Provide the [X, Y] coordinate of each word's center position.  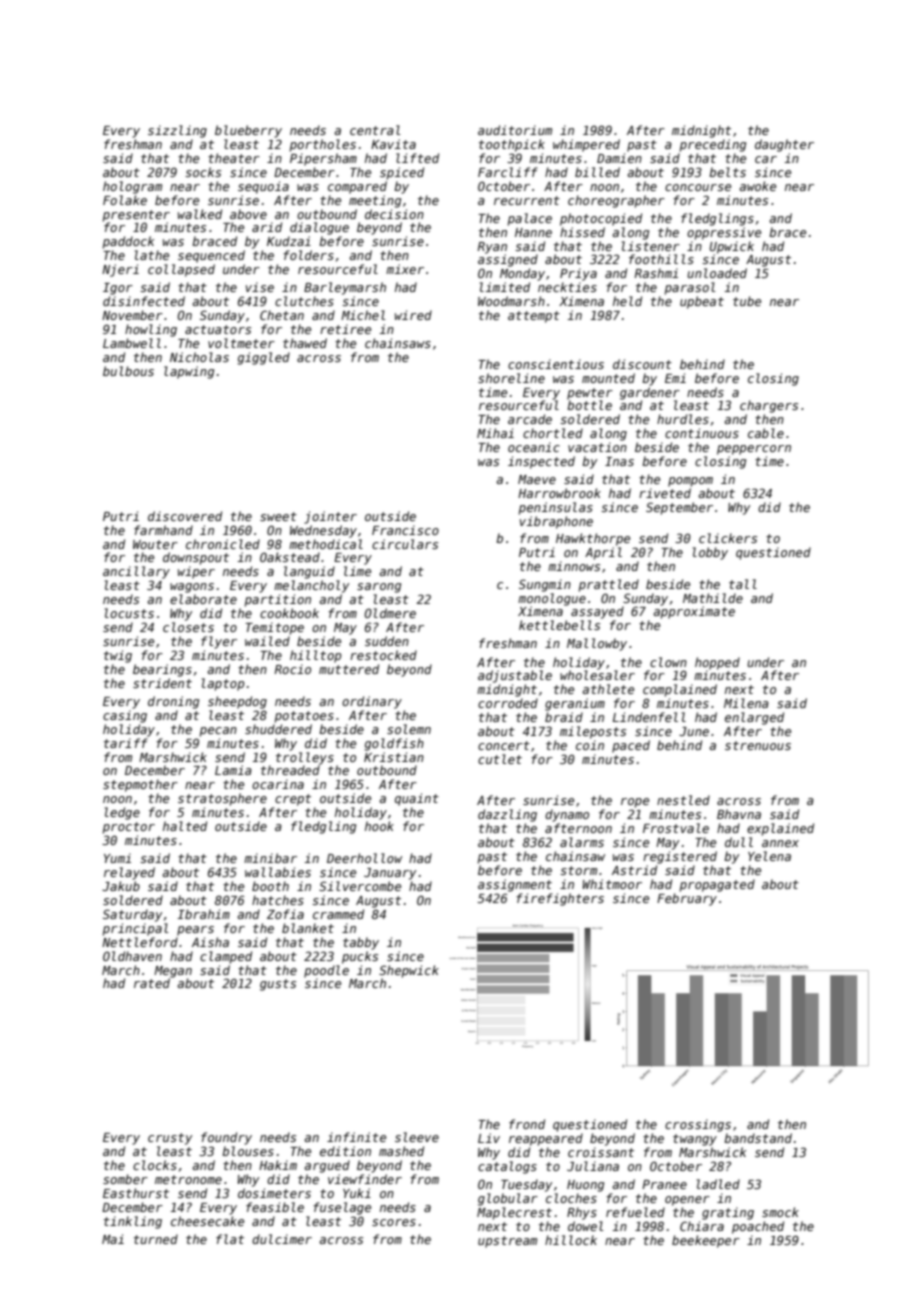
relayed [129, 873]
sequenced [211, 256]
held [627, 301]
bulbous [128, 371]
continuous [702, 433]
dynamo [567, 815]
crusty [170, 1139]
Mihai [495, 433]
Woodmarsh [511, 301]
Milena [746, 703]
